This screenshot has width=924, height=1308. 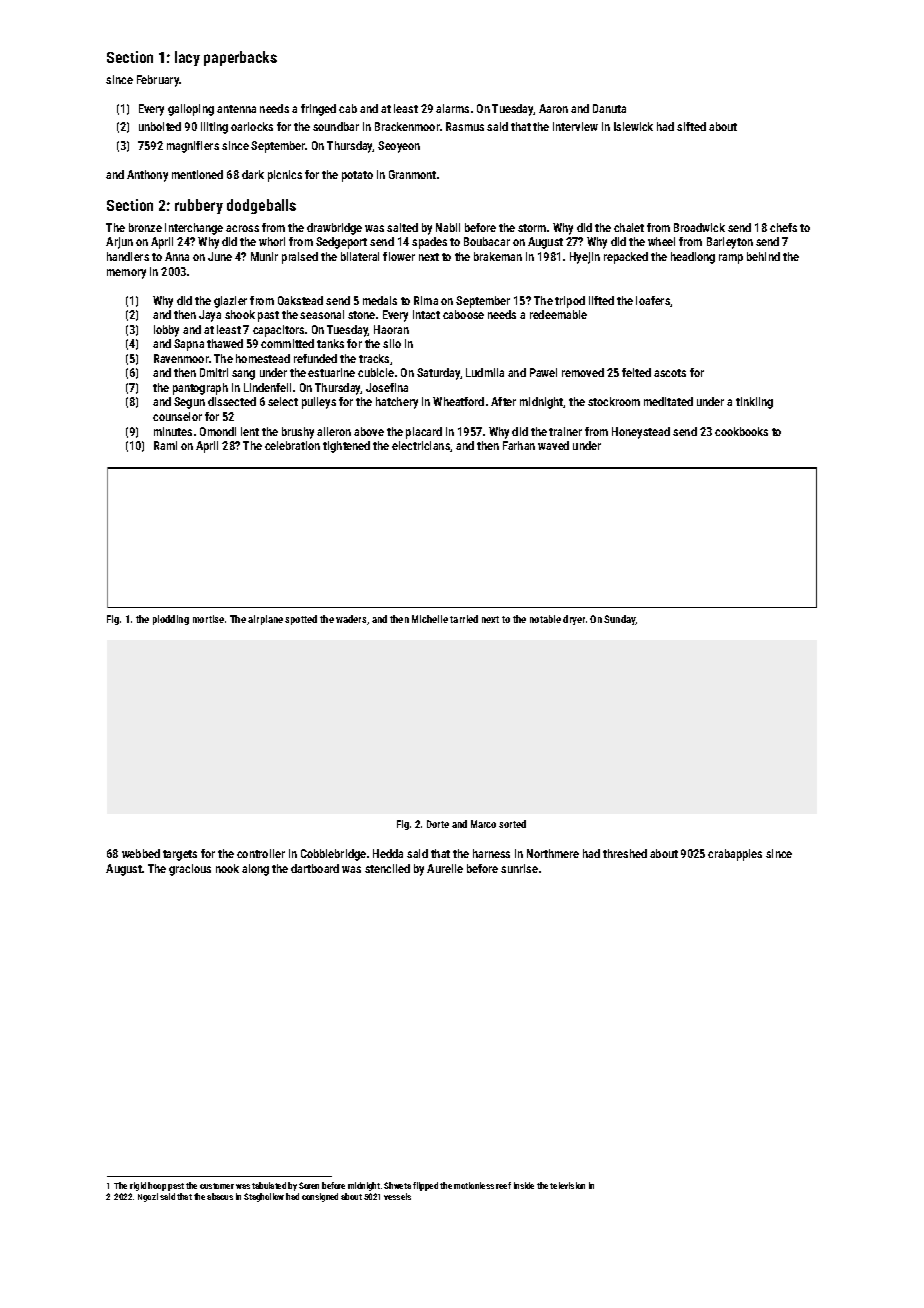 I want to click on television, so click(x=567, y=1185).
